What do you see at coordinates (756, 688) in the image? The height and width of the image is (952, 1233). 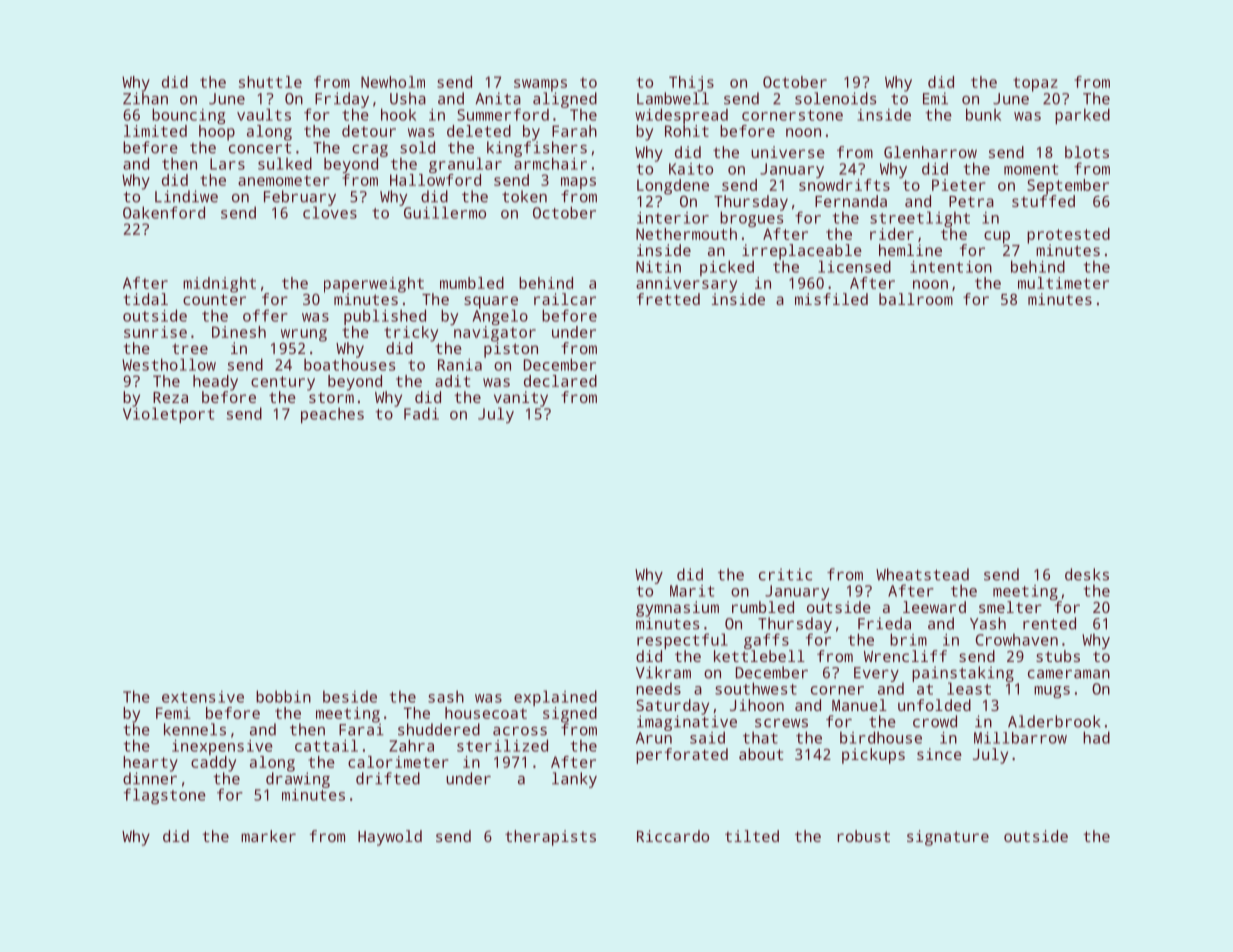 I see `southwest` at bounding box center [756, 688].
